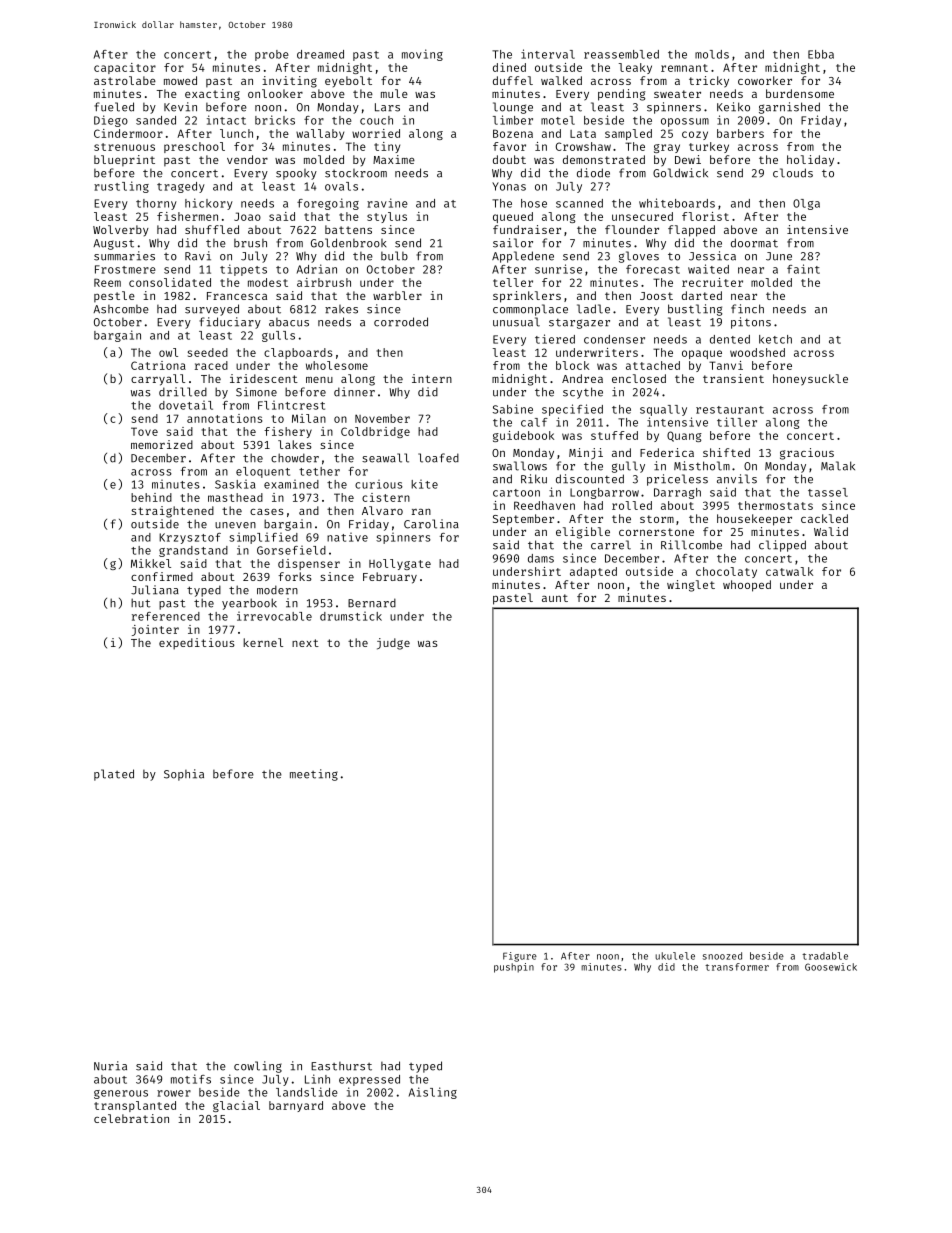  I want to click on memorized, so click(162, 444).
